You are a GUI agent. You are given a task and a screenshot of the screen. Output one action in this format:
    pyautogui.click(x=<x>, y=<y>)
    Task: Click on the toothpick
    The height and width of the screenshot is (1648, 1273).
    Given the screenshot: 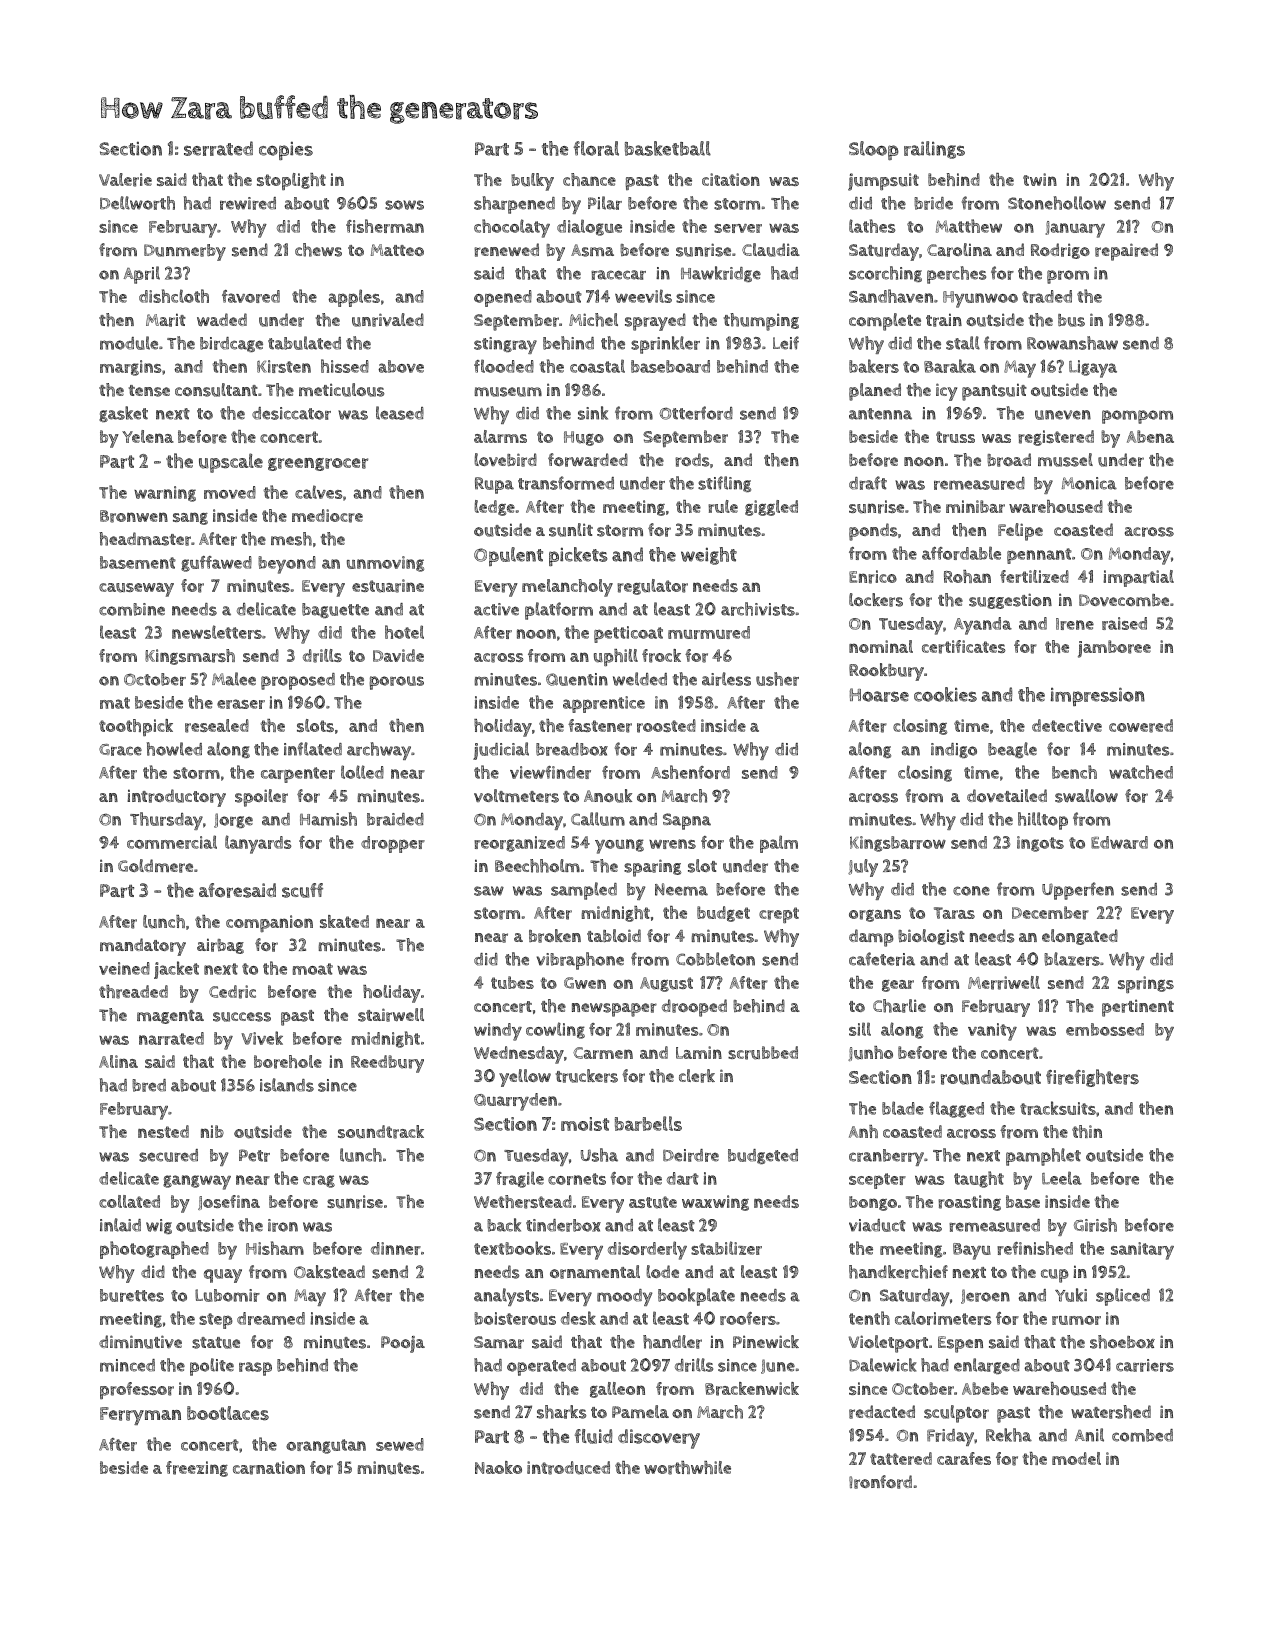 What is the action you would take?
    pyautogui.click(x=136, y=727)
